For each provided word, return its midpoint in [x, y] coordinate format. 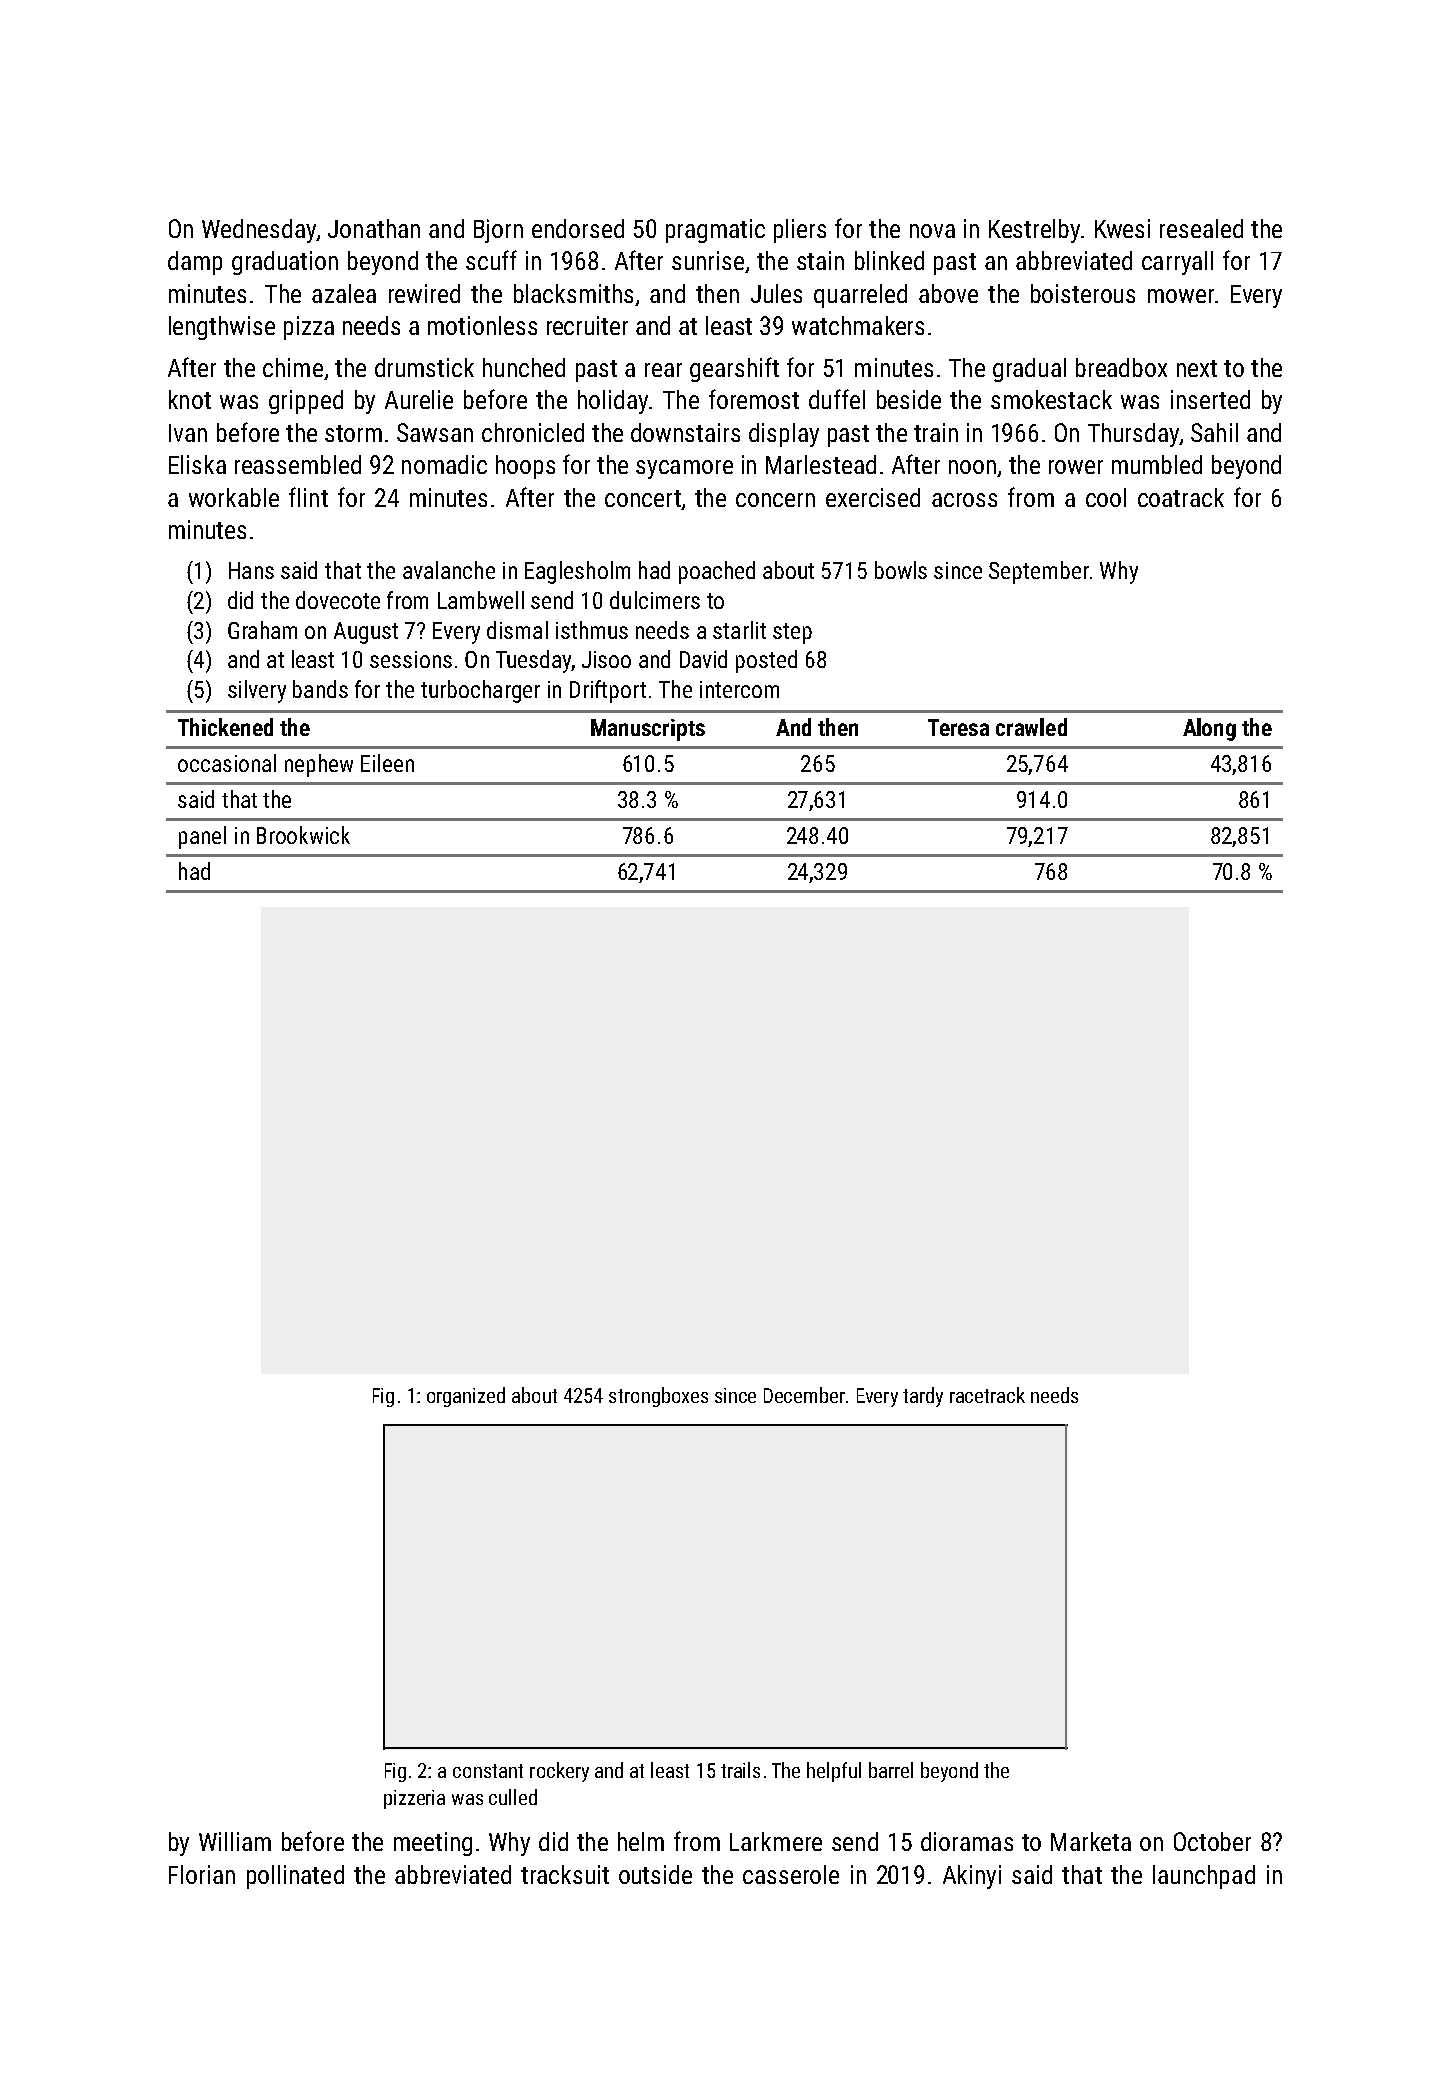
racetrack [987, 1395]
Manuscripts [648, 730]
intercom [739, 689]
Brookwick [303, 835]
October [1212, 1841]
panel [202, 837]
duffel [837, 399]
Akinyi [972, 1877]
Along [1209, 729]
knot [190, 399]
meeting [433, 1844]
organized [466, 1397]
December [804, 1395]
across [964, 500]
